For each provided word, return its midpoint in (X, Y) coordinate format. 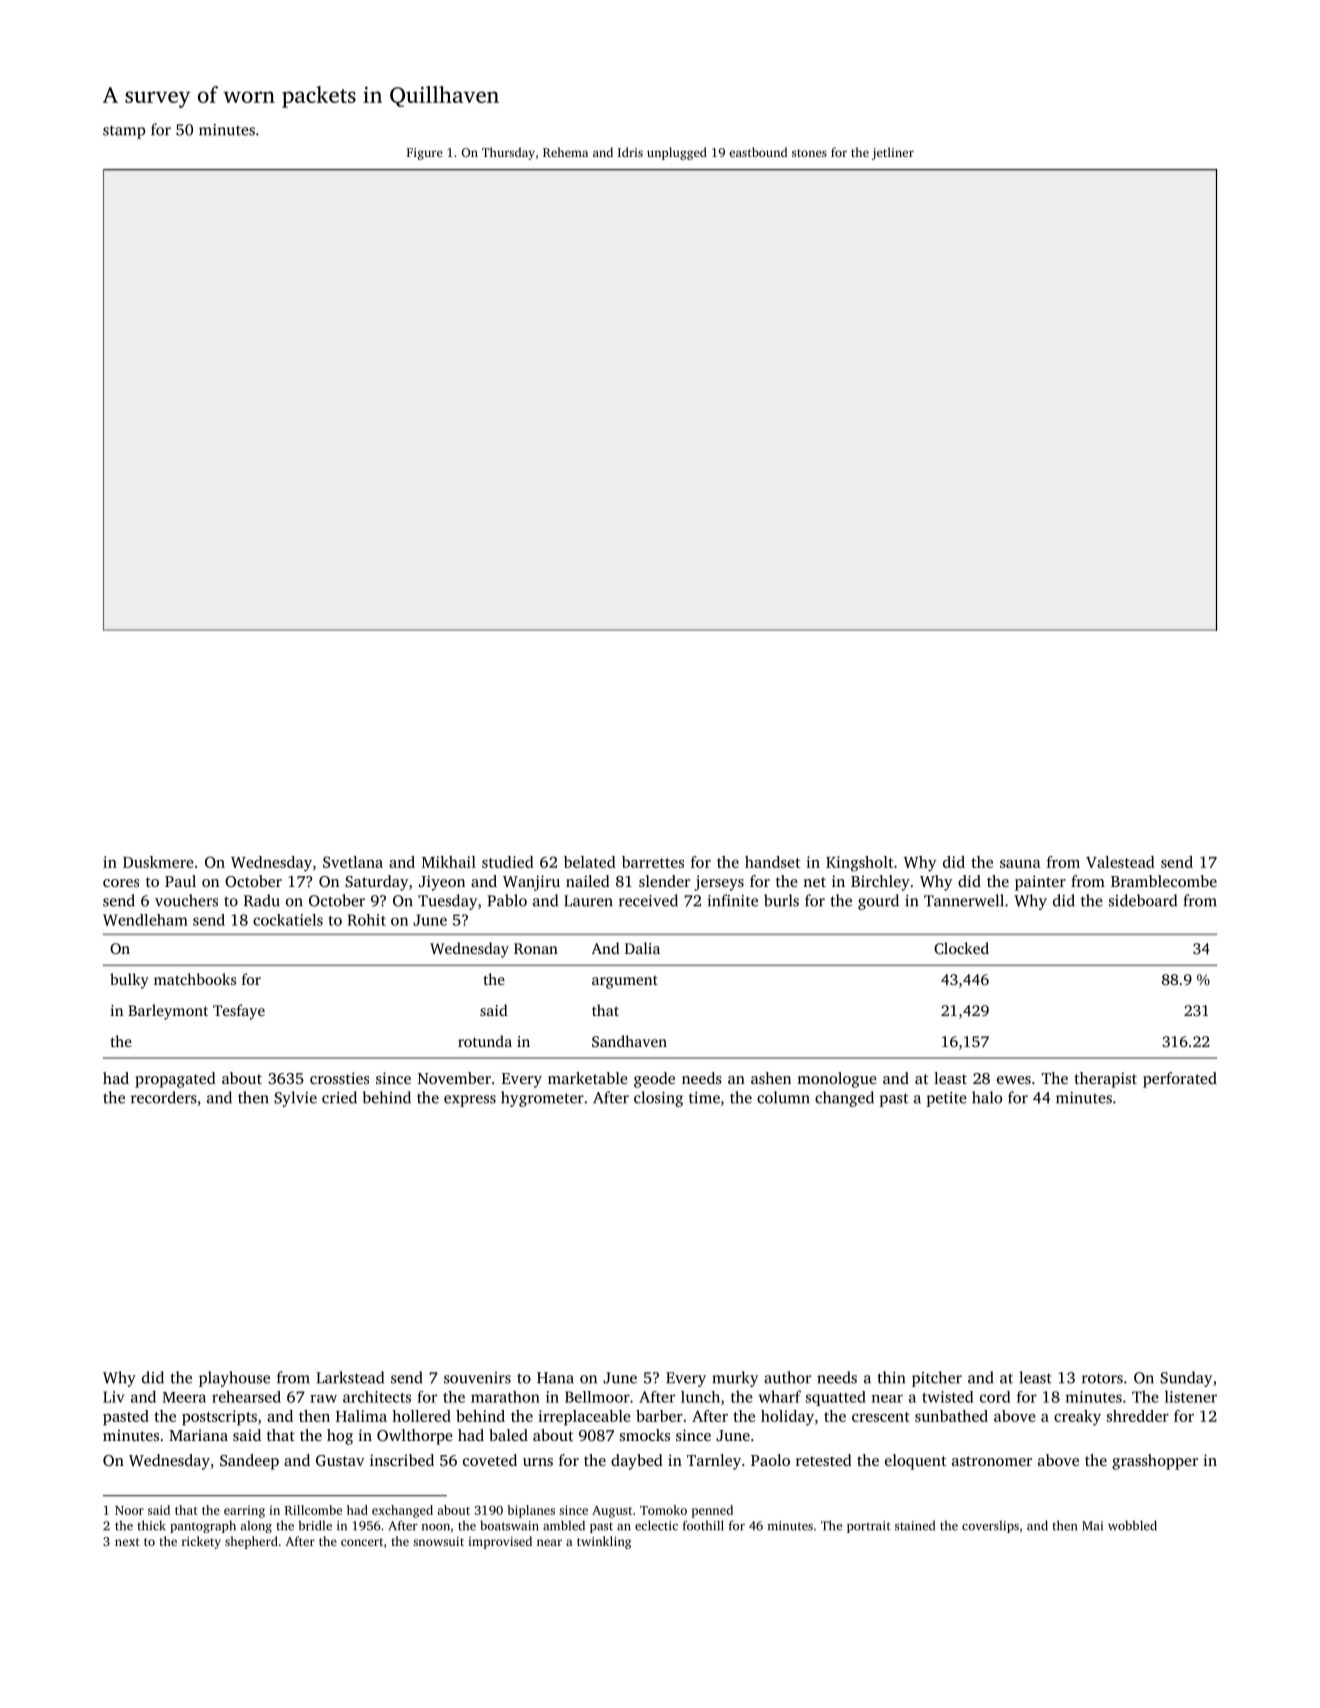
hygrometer (542, 1099)
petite (946, 1099)
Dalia (642, 948)
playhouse (234, 1379)
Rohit (367, 920)
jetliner (893, 153)
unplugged (677, 153)
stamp (124, 132)
